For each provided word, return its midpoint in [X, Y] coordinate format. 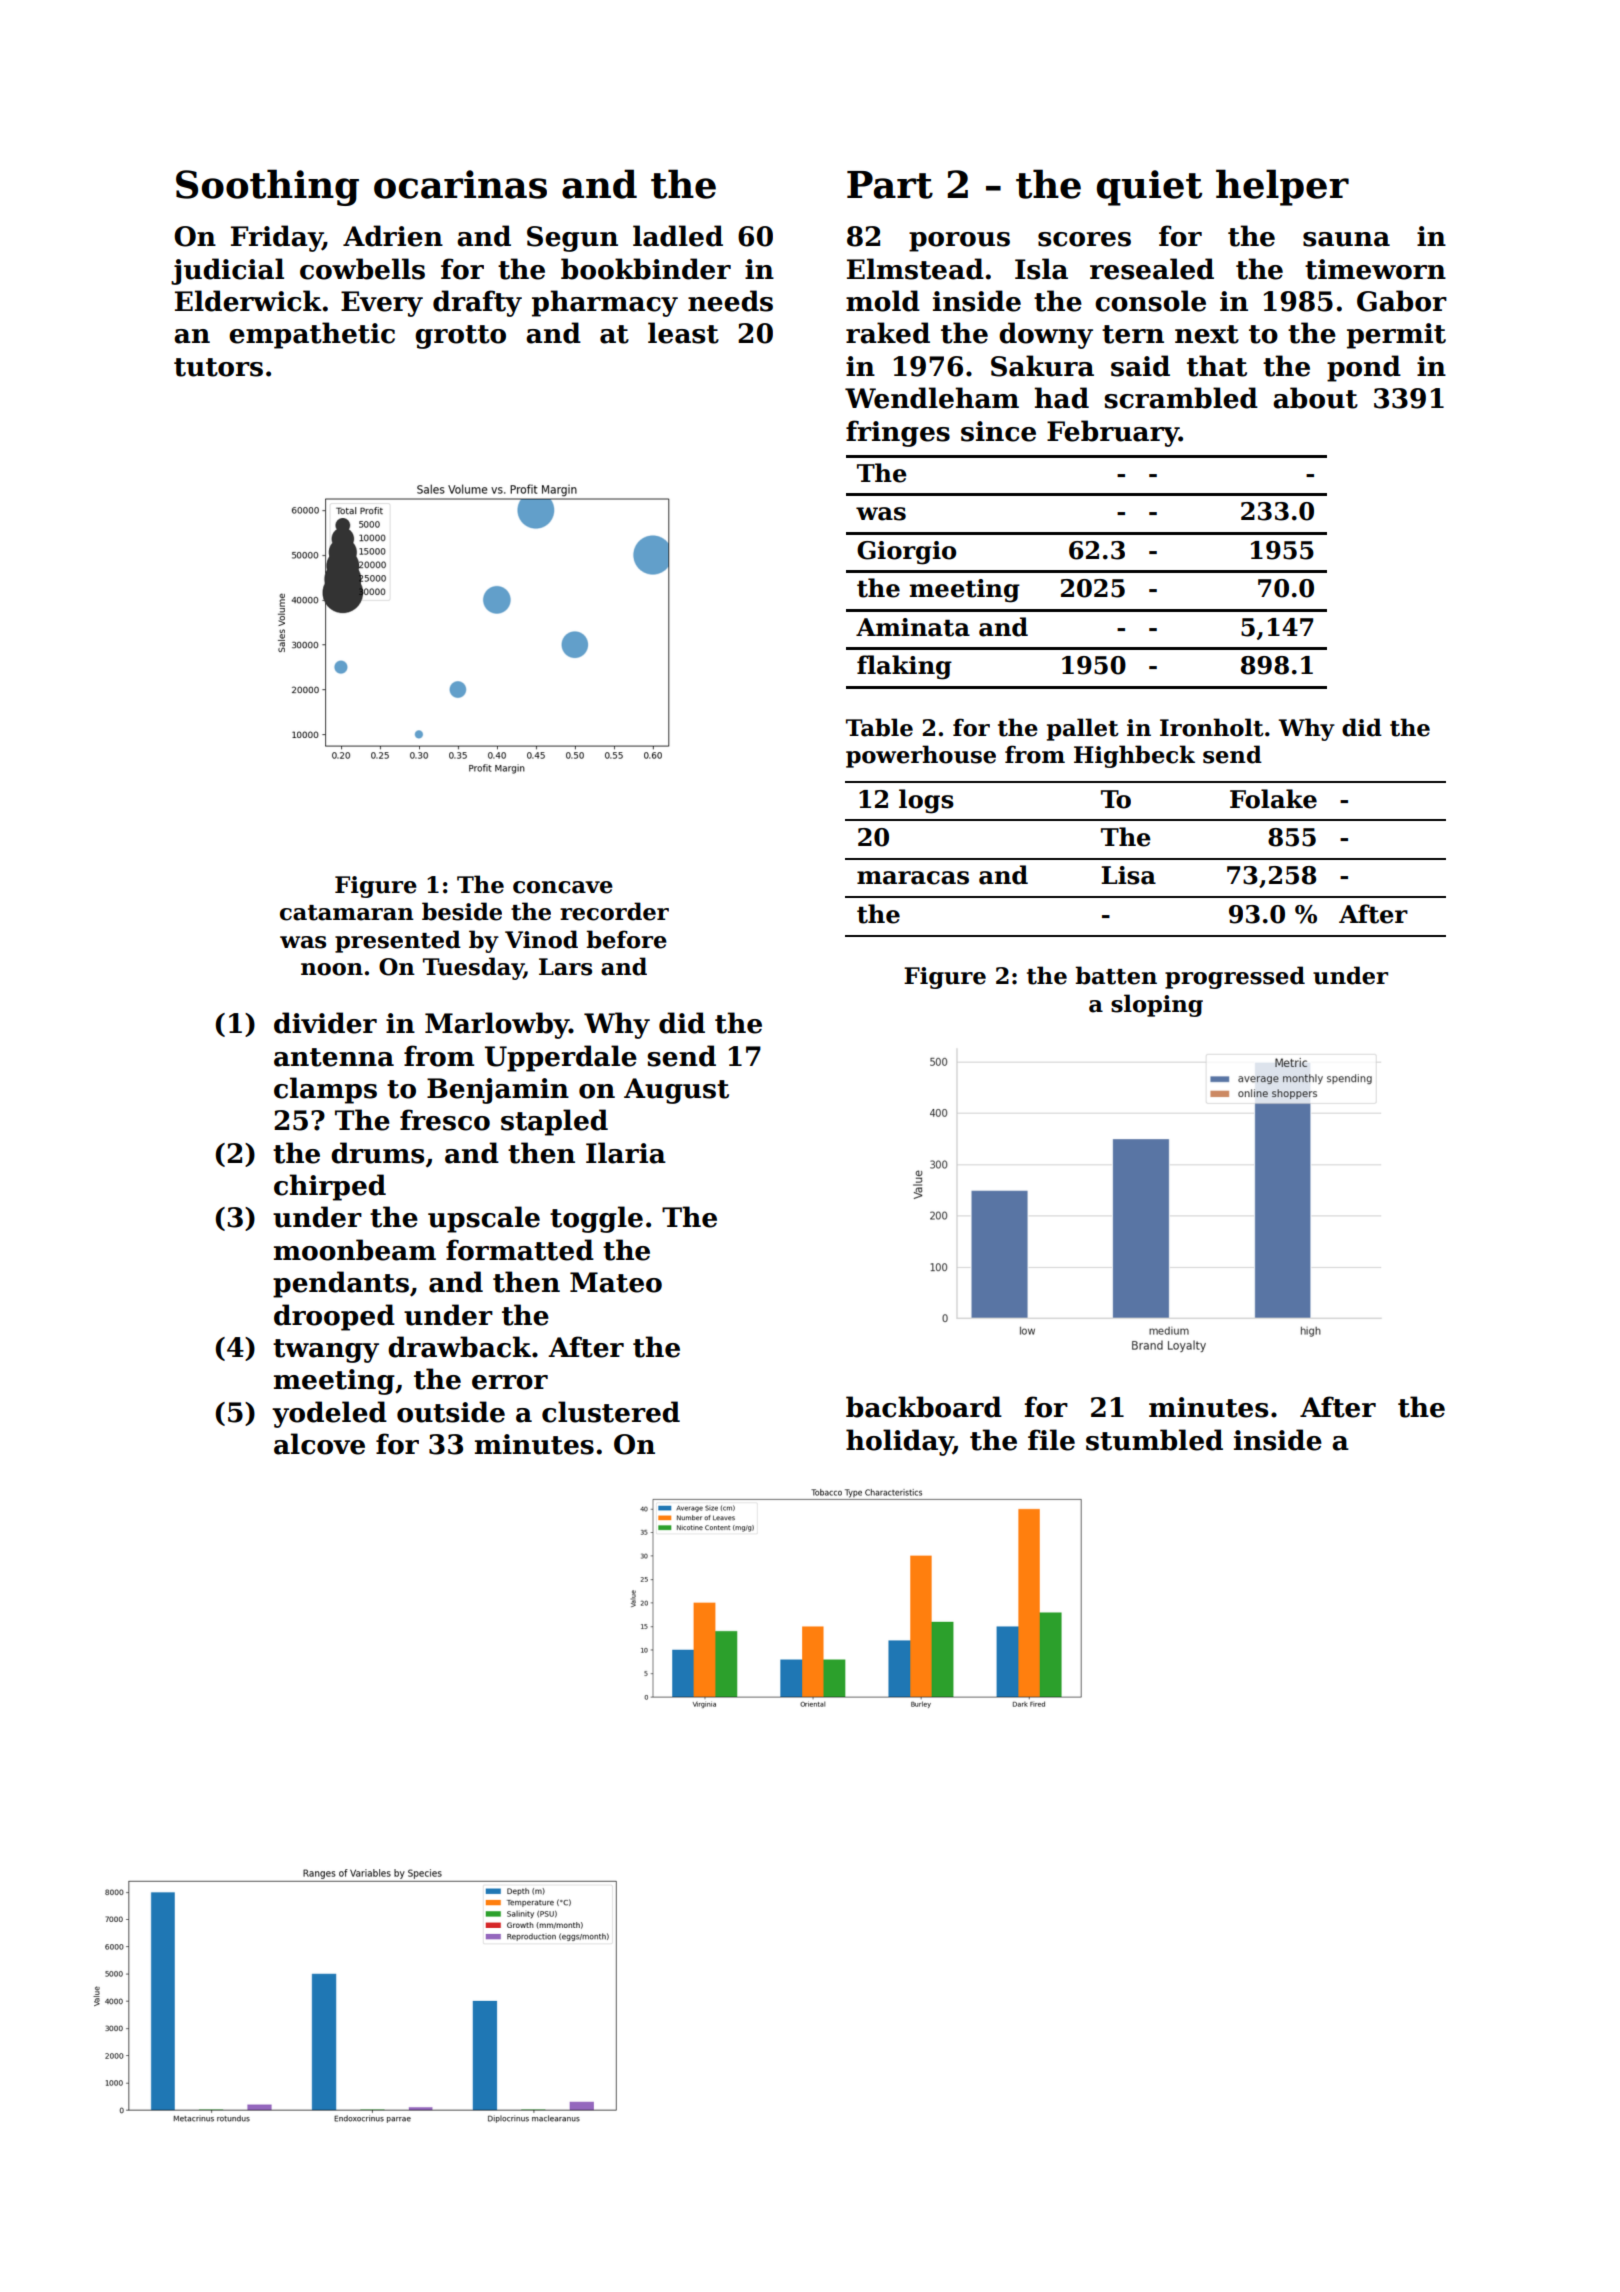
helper [1282, 187]
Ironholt [1212, 727]
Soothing [267, 187]
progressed [1235, 977]
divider [325, 1023]
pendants [341, 1284]
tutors [218, 367]
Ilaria [626, 1153]
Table [879, 727]
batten [1116, 975]
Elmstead [915, 269]
